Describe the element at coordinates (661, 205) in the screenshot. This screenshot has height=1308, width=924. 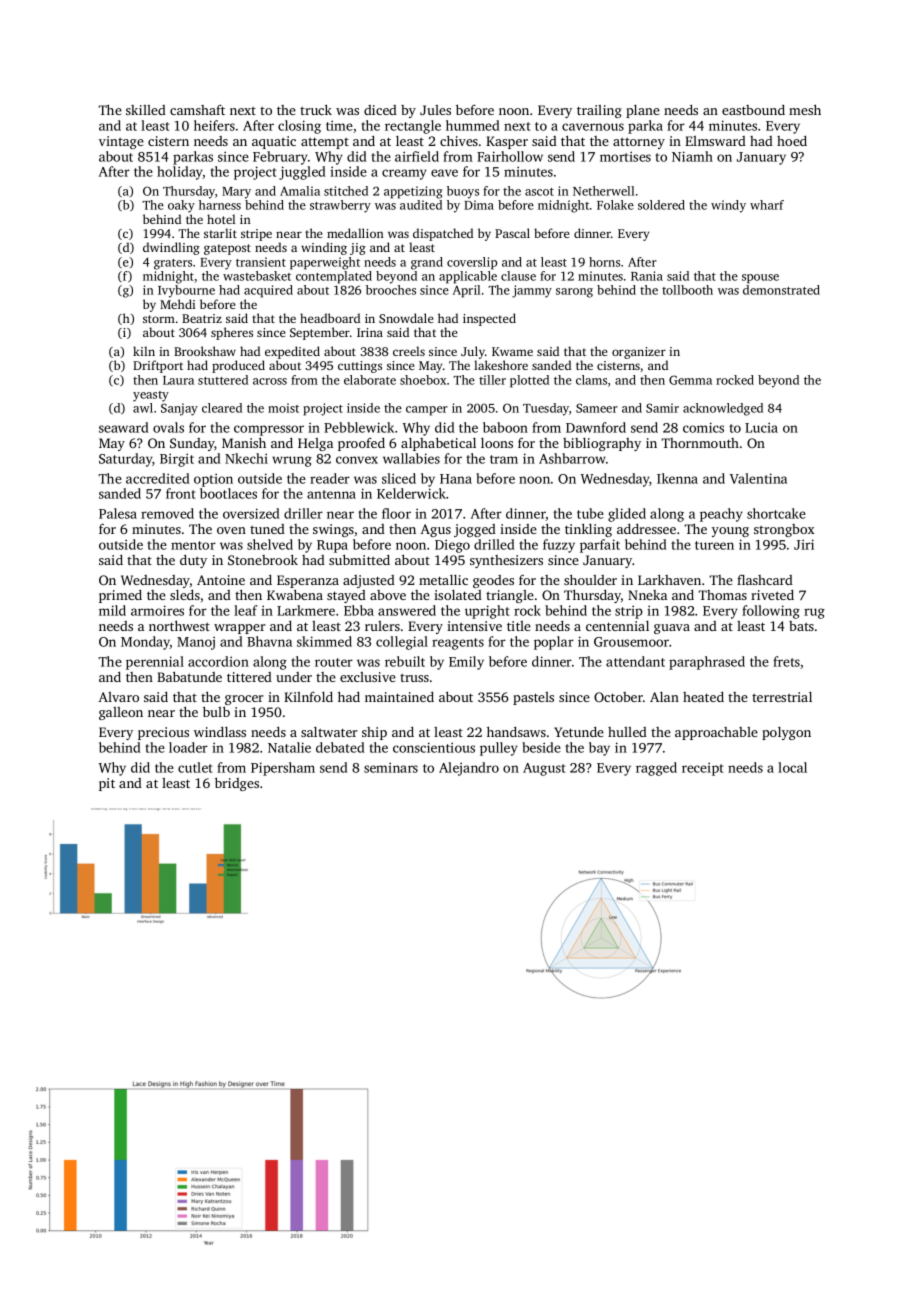
I see `soldered` at that location.
